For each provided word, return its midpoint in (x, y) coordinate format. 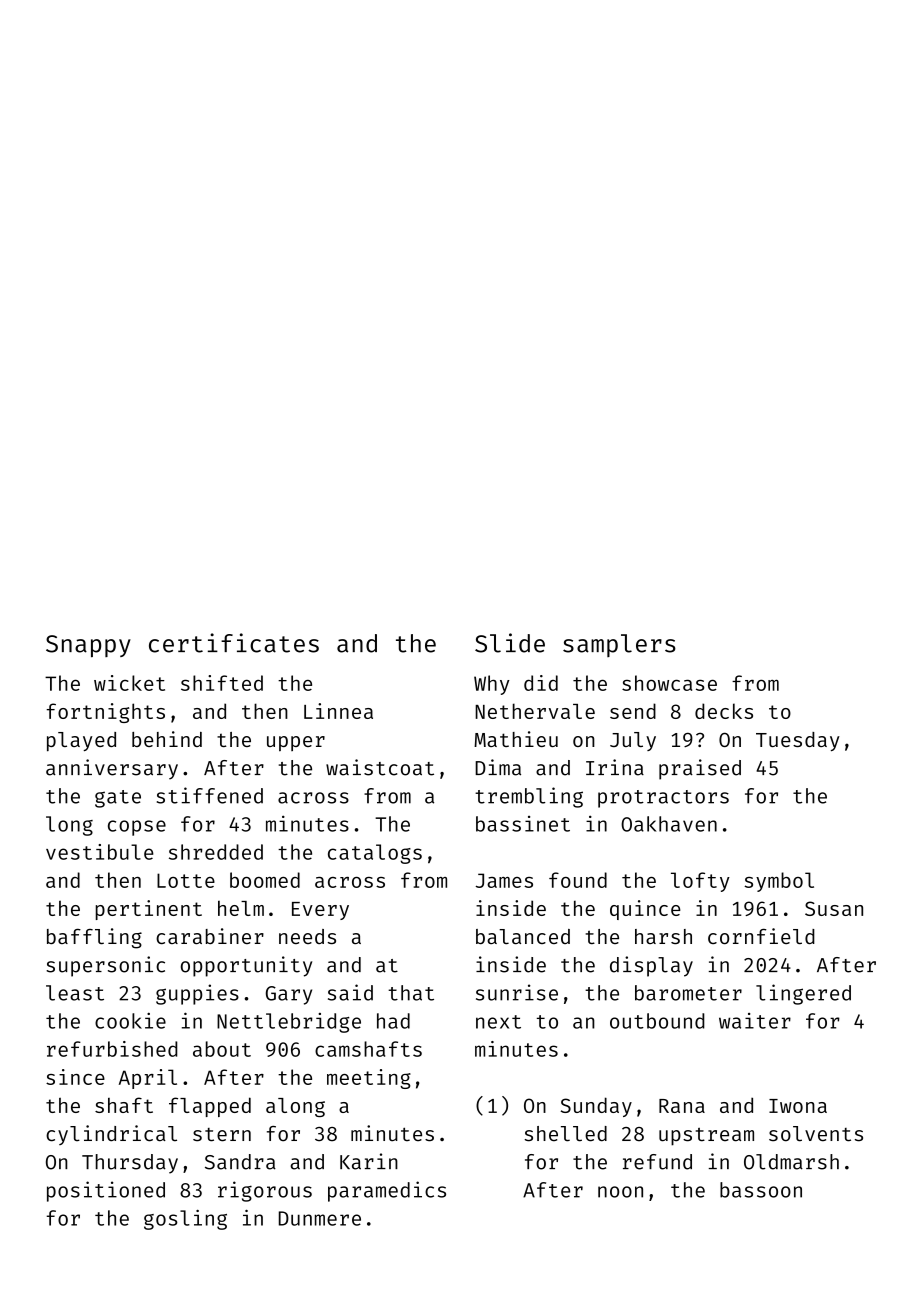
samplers (619, 645)
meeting (369, 1079)
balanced (523, 936)
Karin (369, 1161)
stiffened (210, 795)
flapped (210, 1107)
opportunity (246, 966)
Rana (682, 1106)
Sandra (240, 1162)
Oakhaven (669, 824)
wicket (129, 683)
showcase (669, 683)
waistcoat (380, 767)
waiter (755, 1021)
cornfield (761, 936)
